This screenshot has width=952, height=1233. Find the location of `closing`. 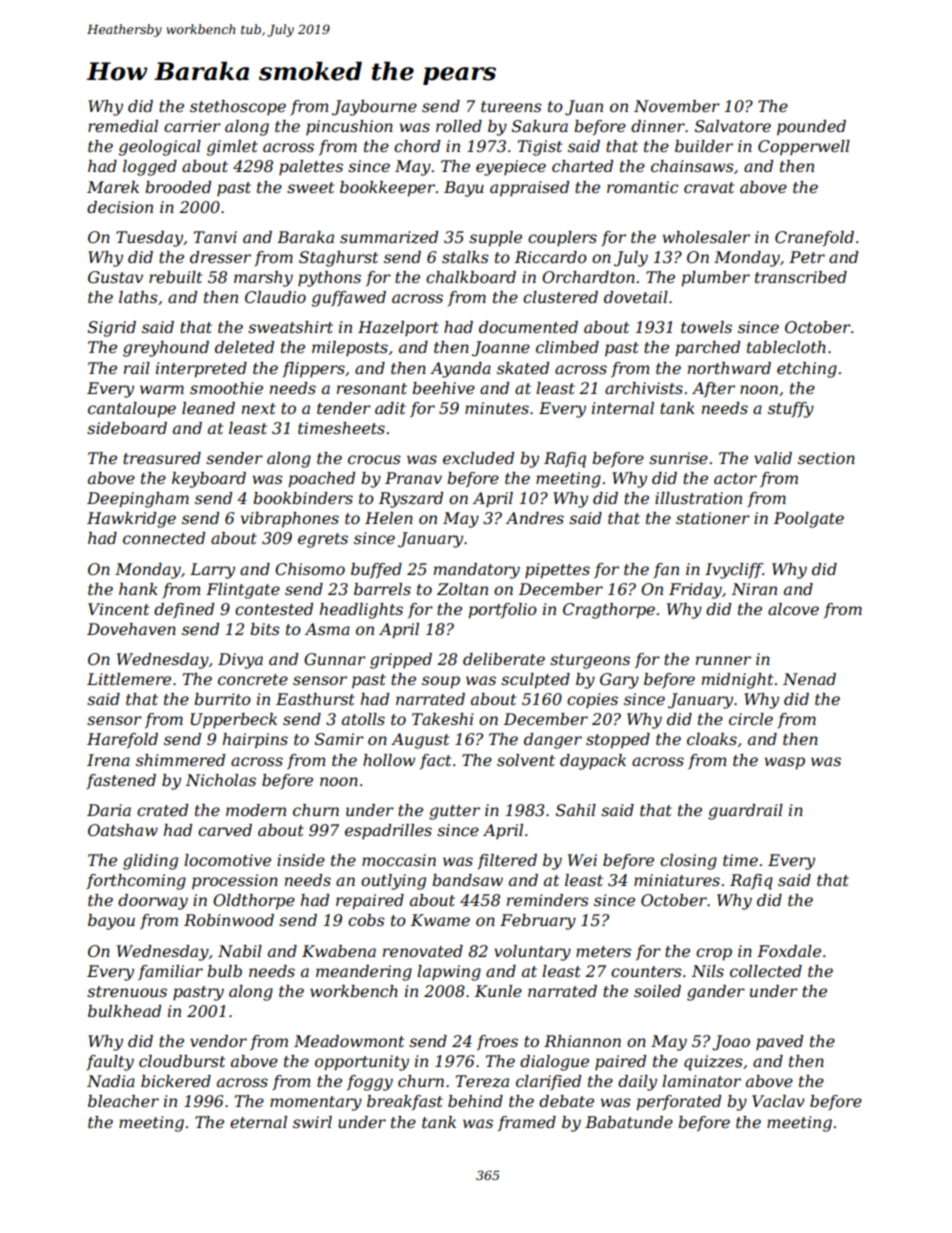

closing is located at coordinates (688, 862).
